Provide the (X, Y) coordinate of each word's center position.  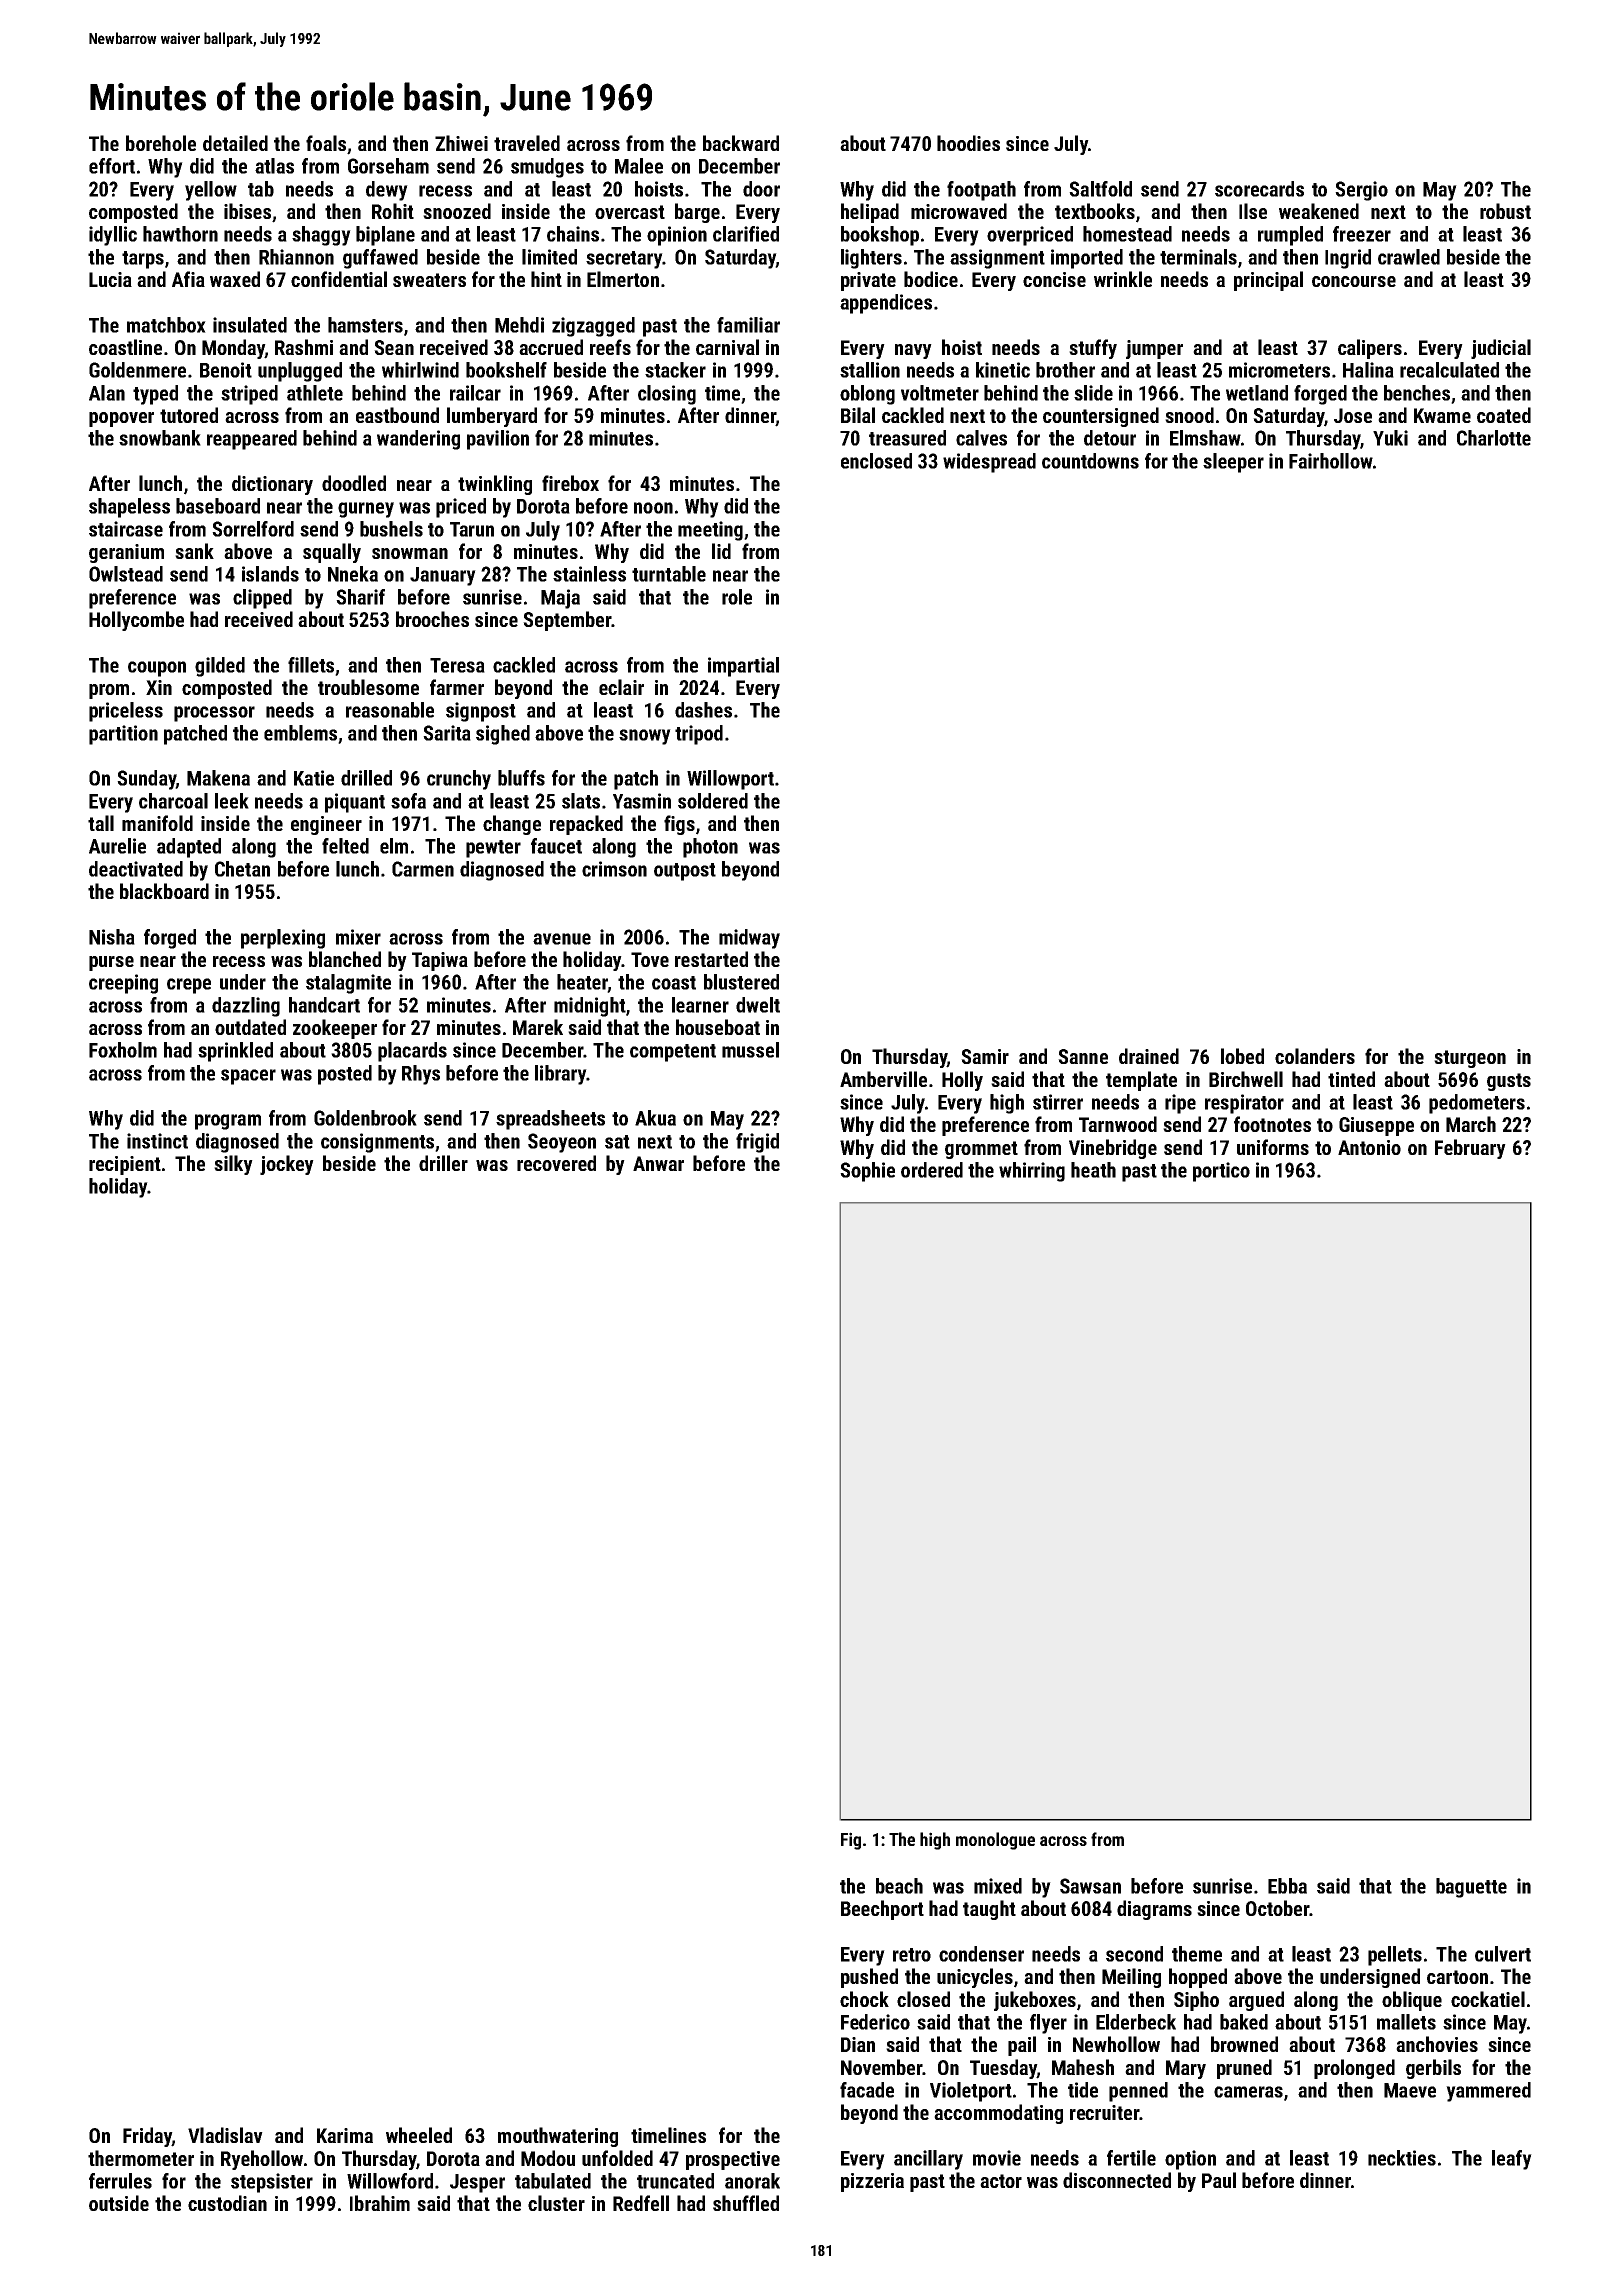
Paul (1219, 2180)
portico (1221, 1172)
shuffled (746, 2203)
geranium (126, 553)
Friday (147, 2137)
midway (749, 939)
